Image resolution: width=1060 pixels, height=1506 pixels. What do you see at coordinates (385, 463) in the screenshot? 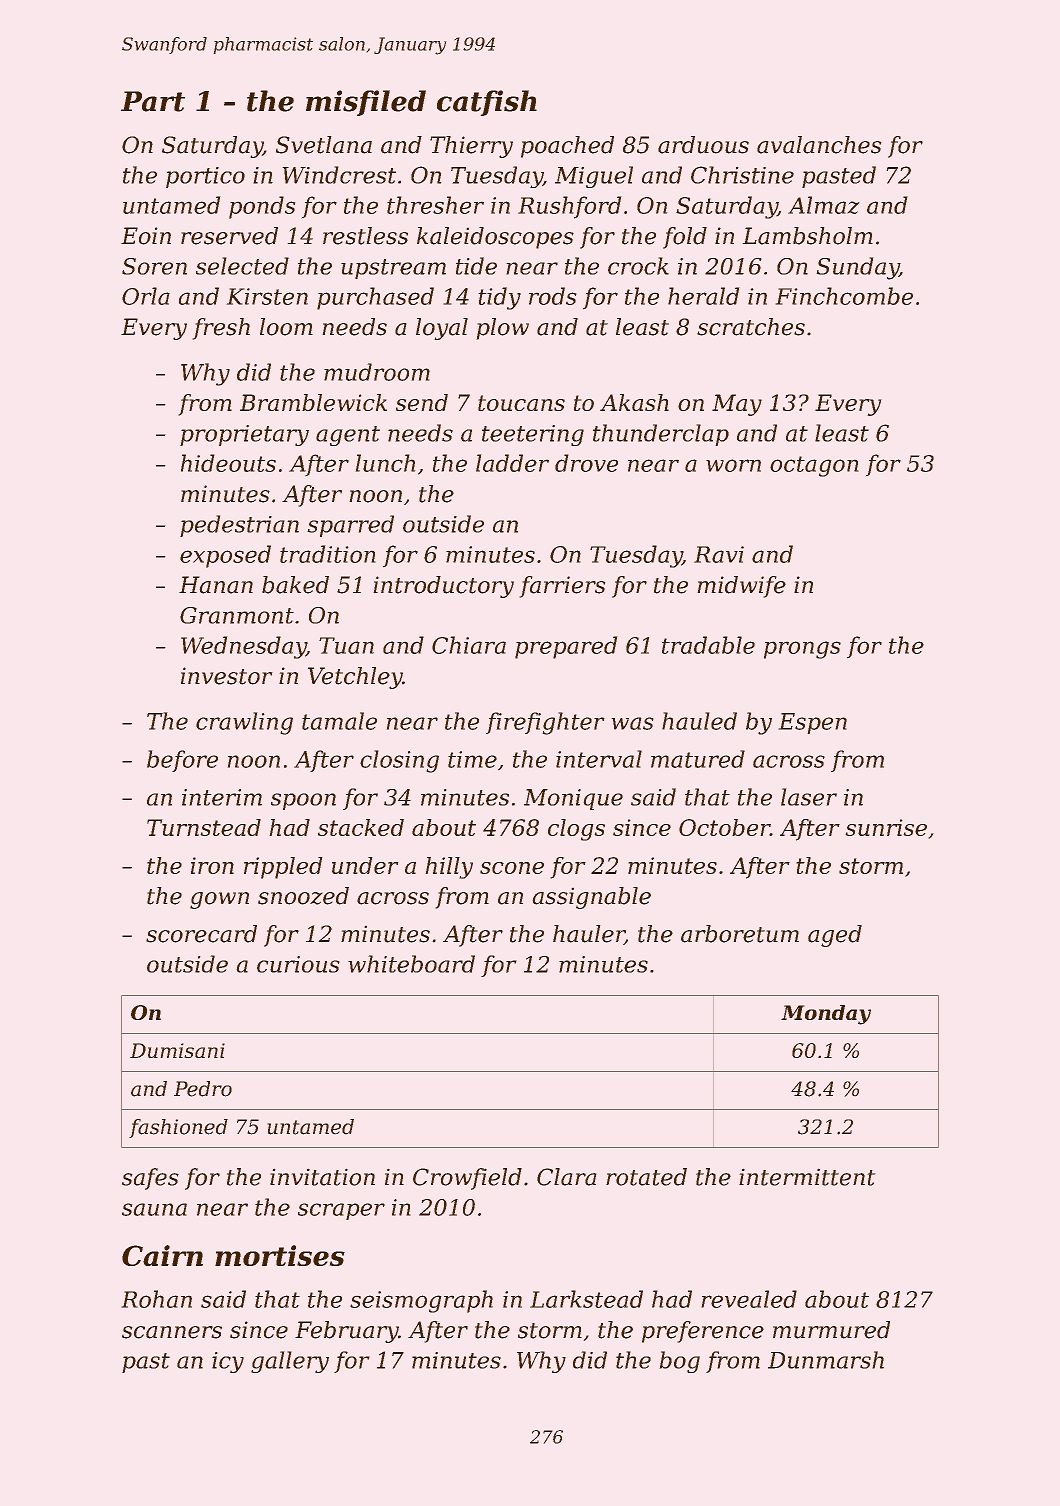
I see `lunch` at bounding box center [385, 463].
